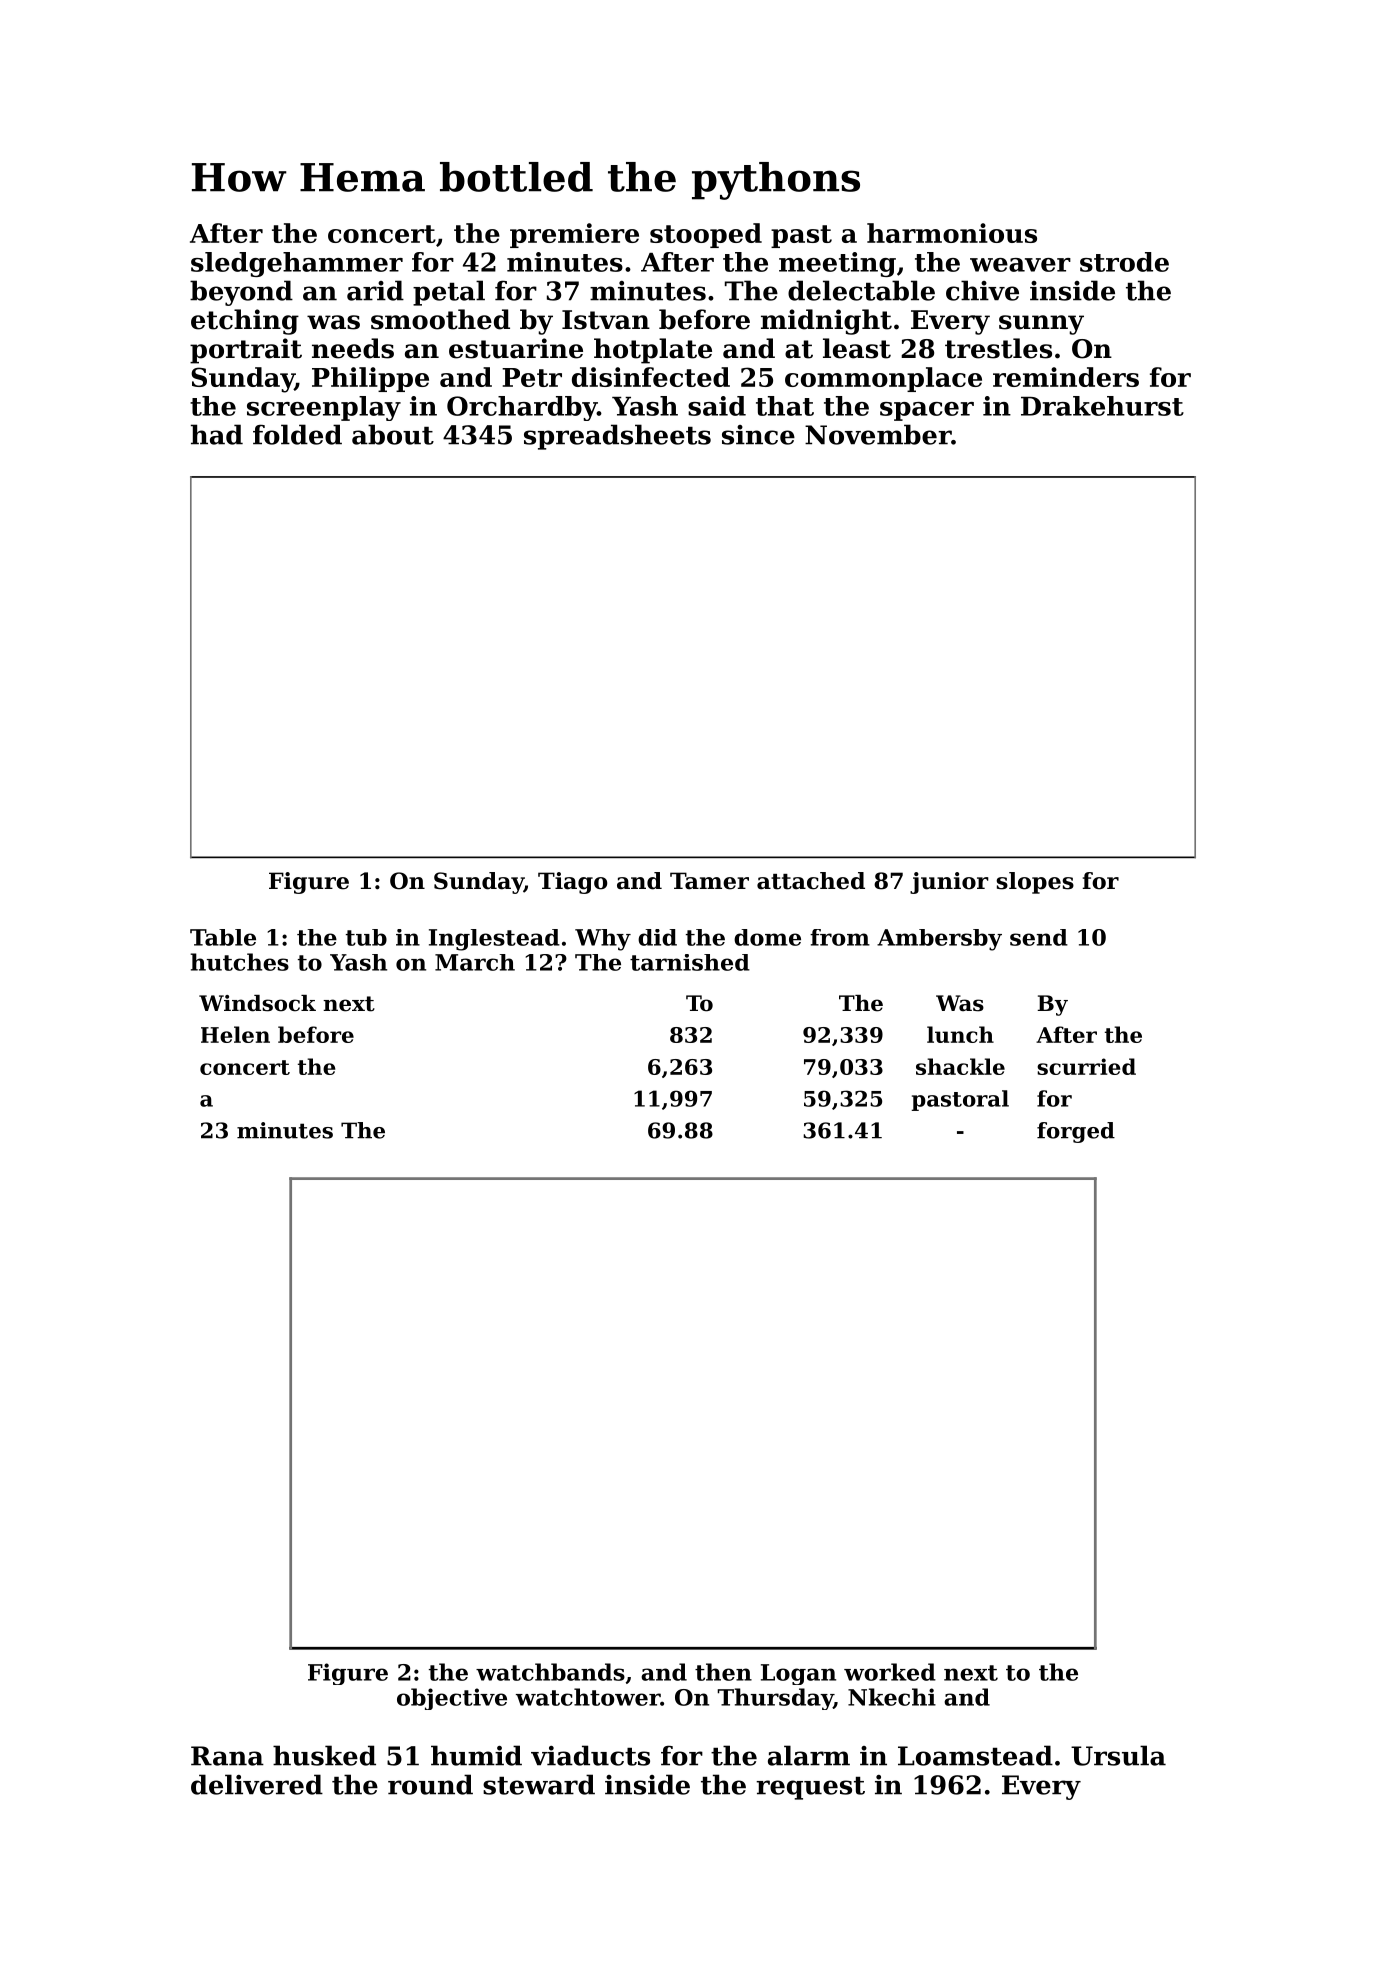 The width and height of the screenshot is (1386, 1969). What do you see at coordinates (550, 1672) in the screenshot?
I see `watchbands` at bounding box center [550, 1672].
